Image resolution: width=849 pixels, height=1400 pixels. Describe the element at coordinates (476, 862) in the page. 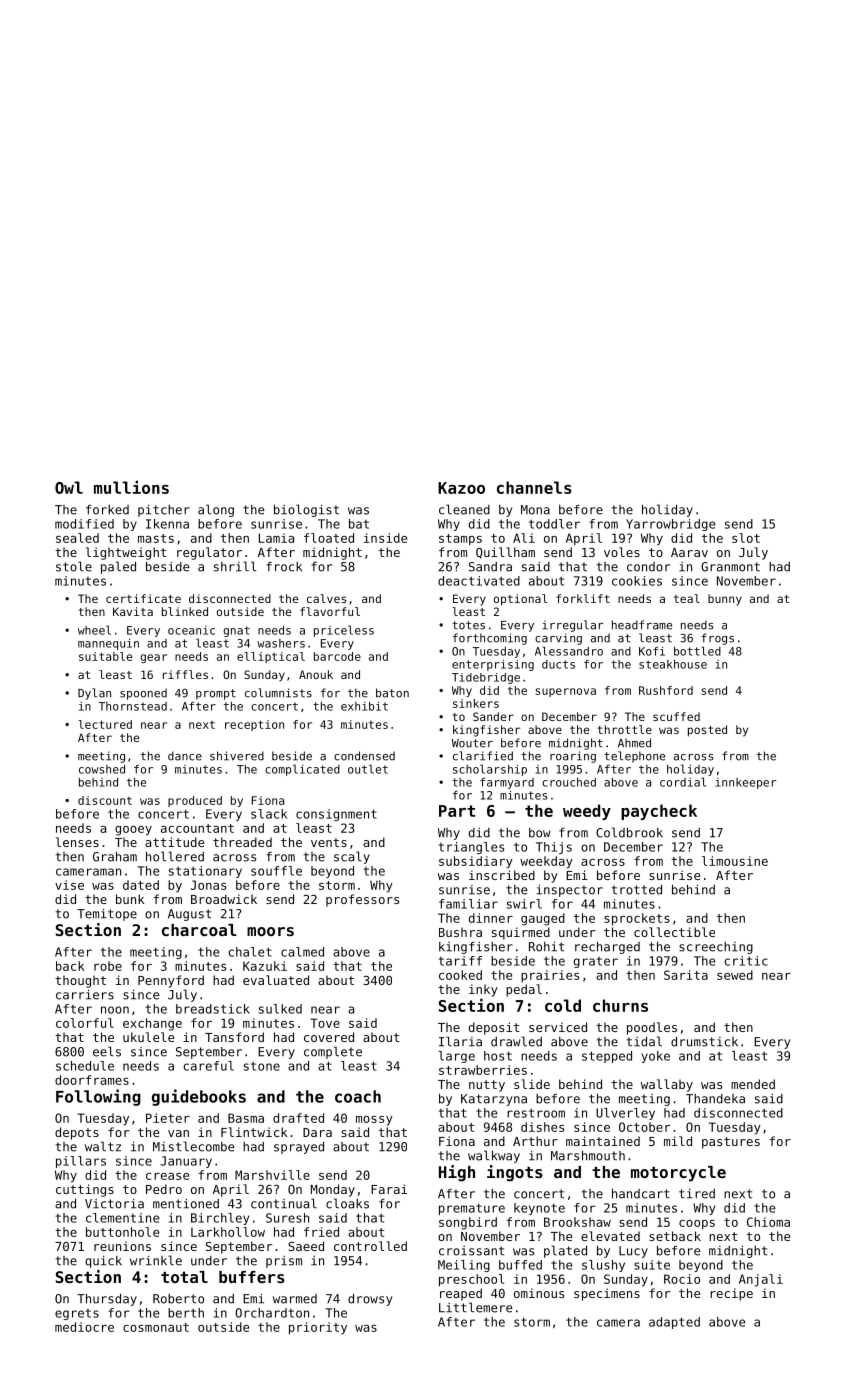

I see `subsidiary` at that location.
